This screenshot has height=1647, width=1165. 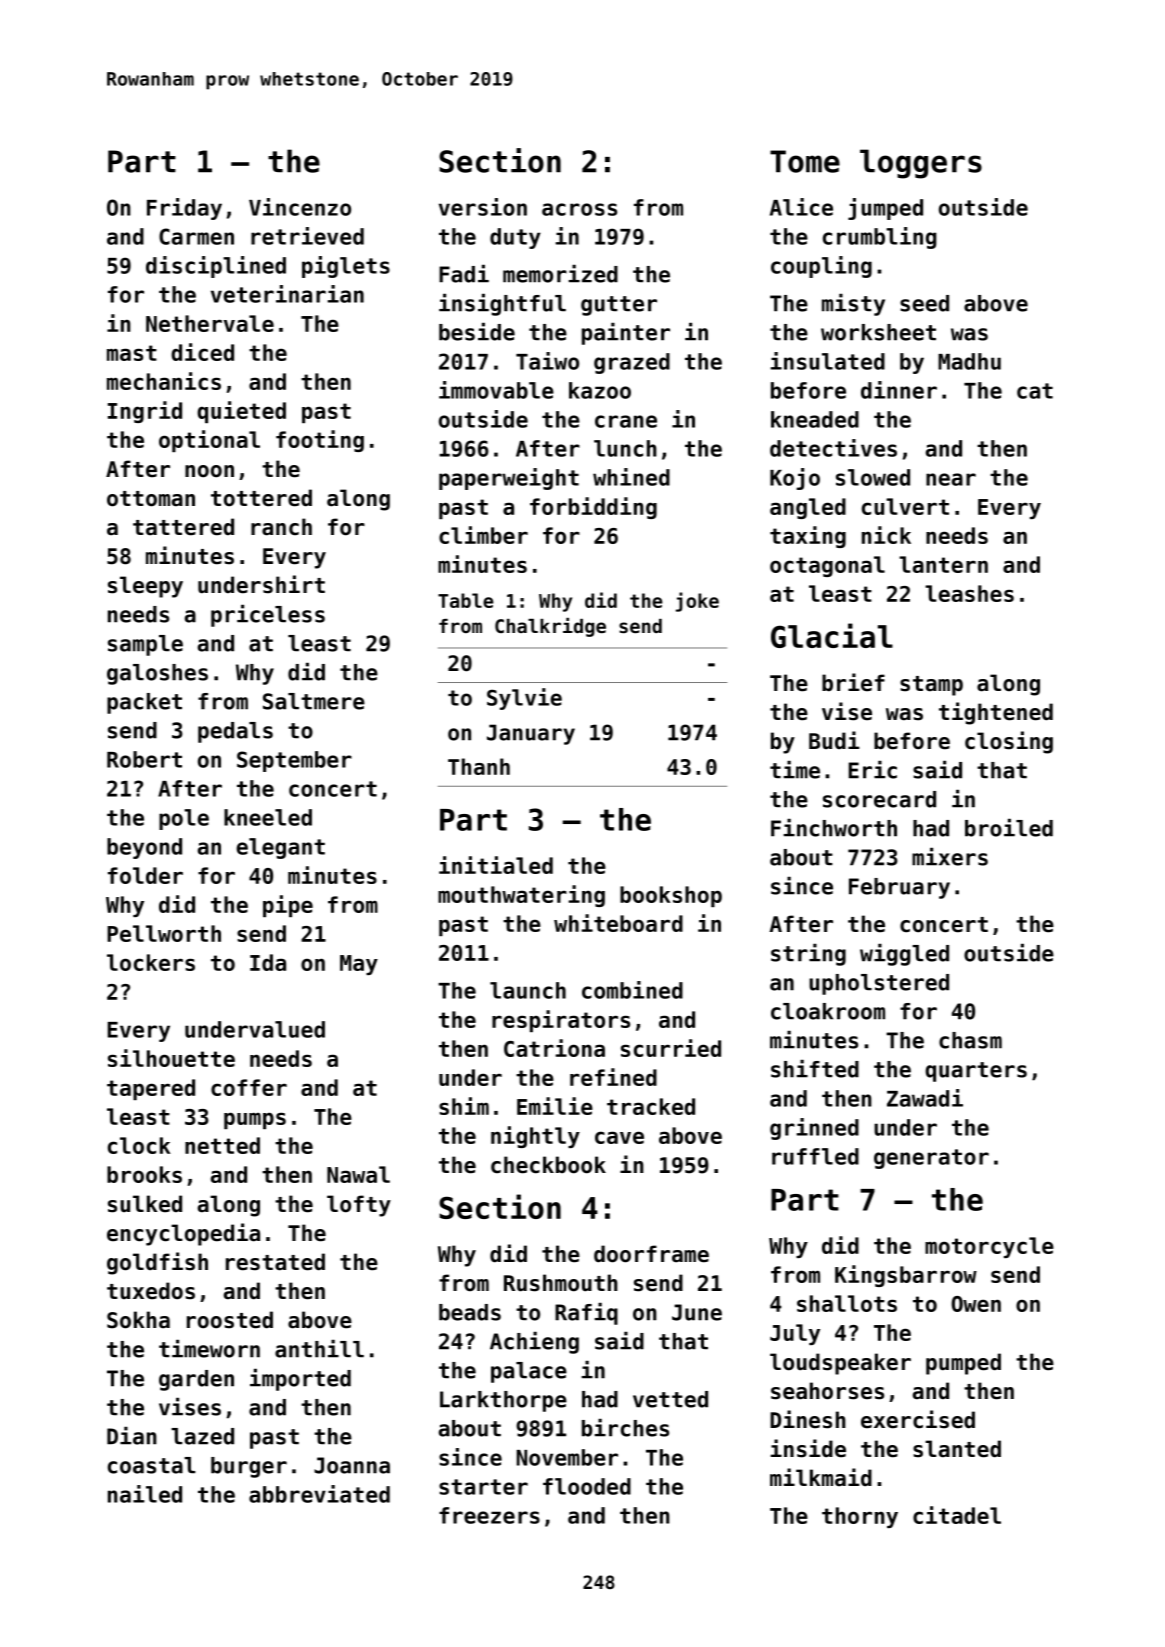 What do you see at coordinates (184, 209) in the screenshot?
I see `Friday` at bounding box center [184, 209].
